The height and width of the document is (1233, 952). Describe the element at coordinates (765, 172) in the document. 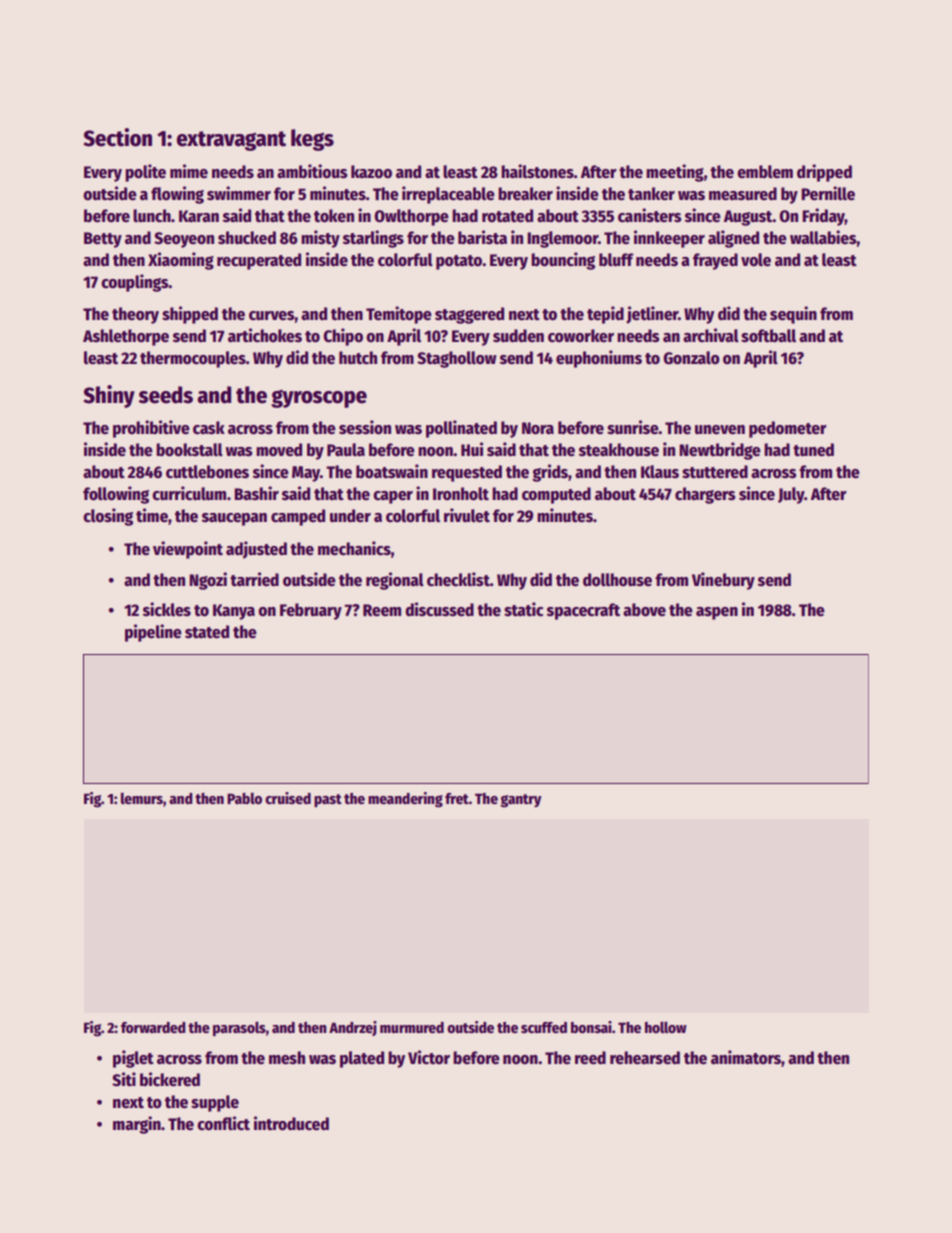

I see `emblem` at that location.
